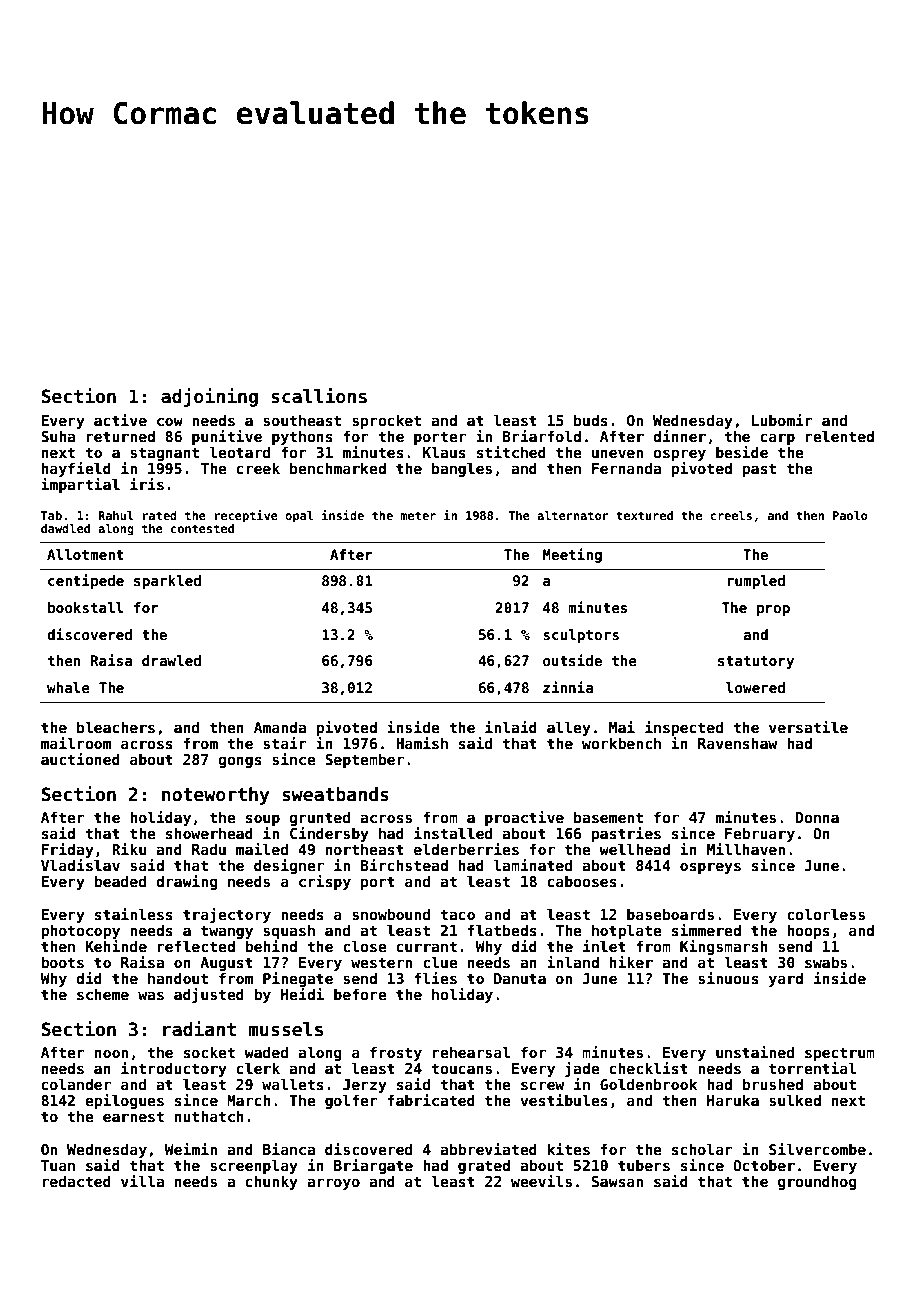  Describe the element at coordinates (728, 978) in the screenshot. I see `sinuous` at that location.
